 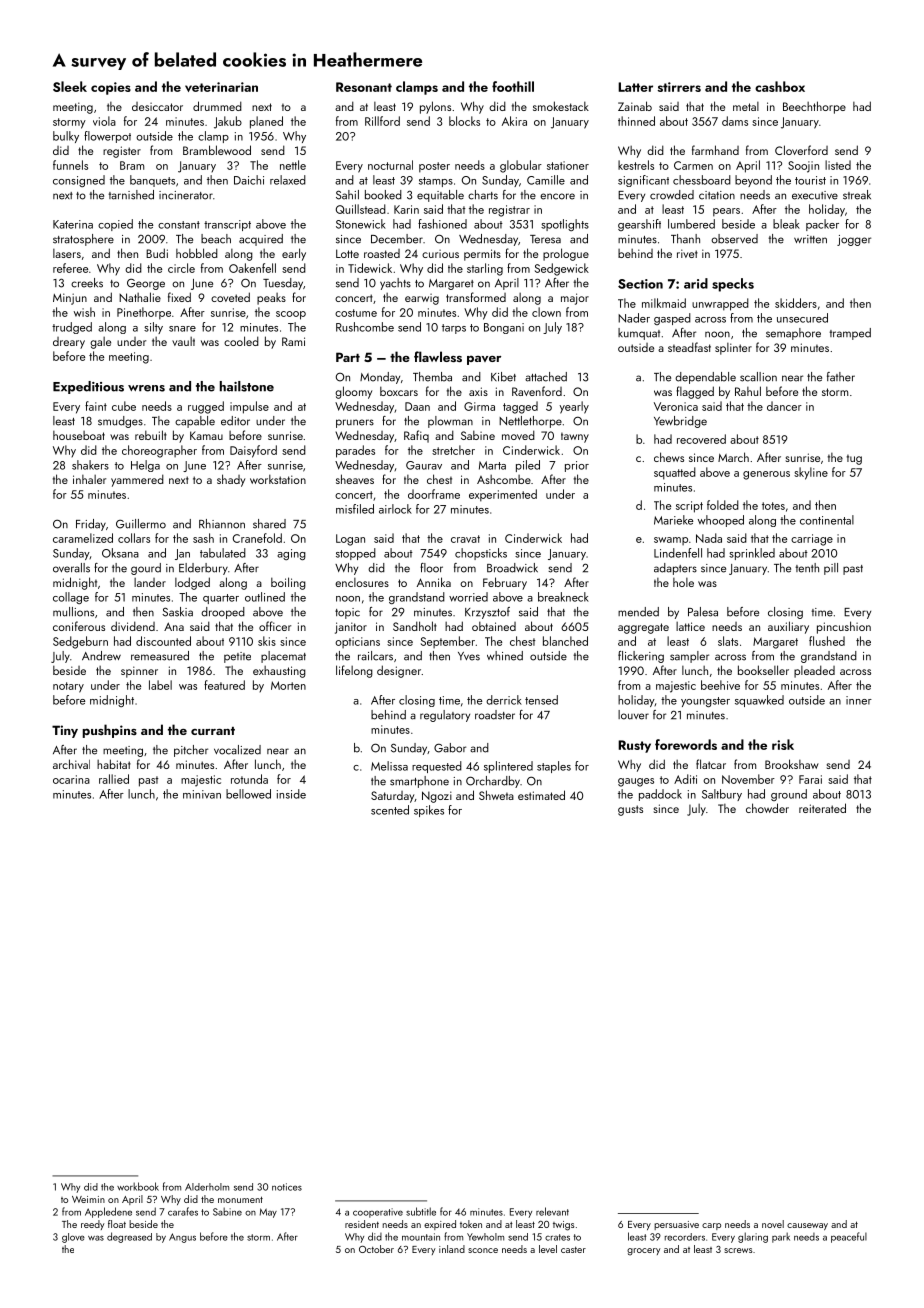 What do you see at coordinates (722, 795) in the screenshot?
I see `Saltbury` at bounding box center [722, 795].
